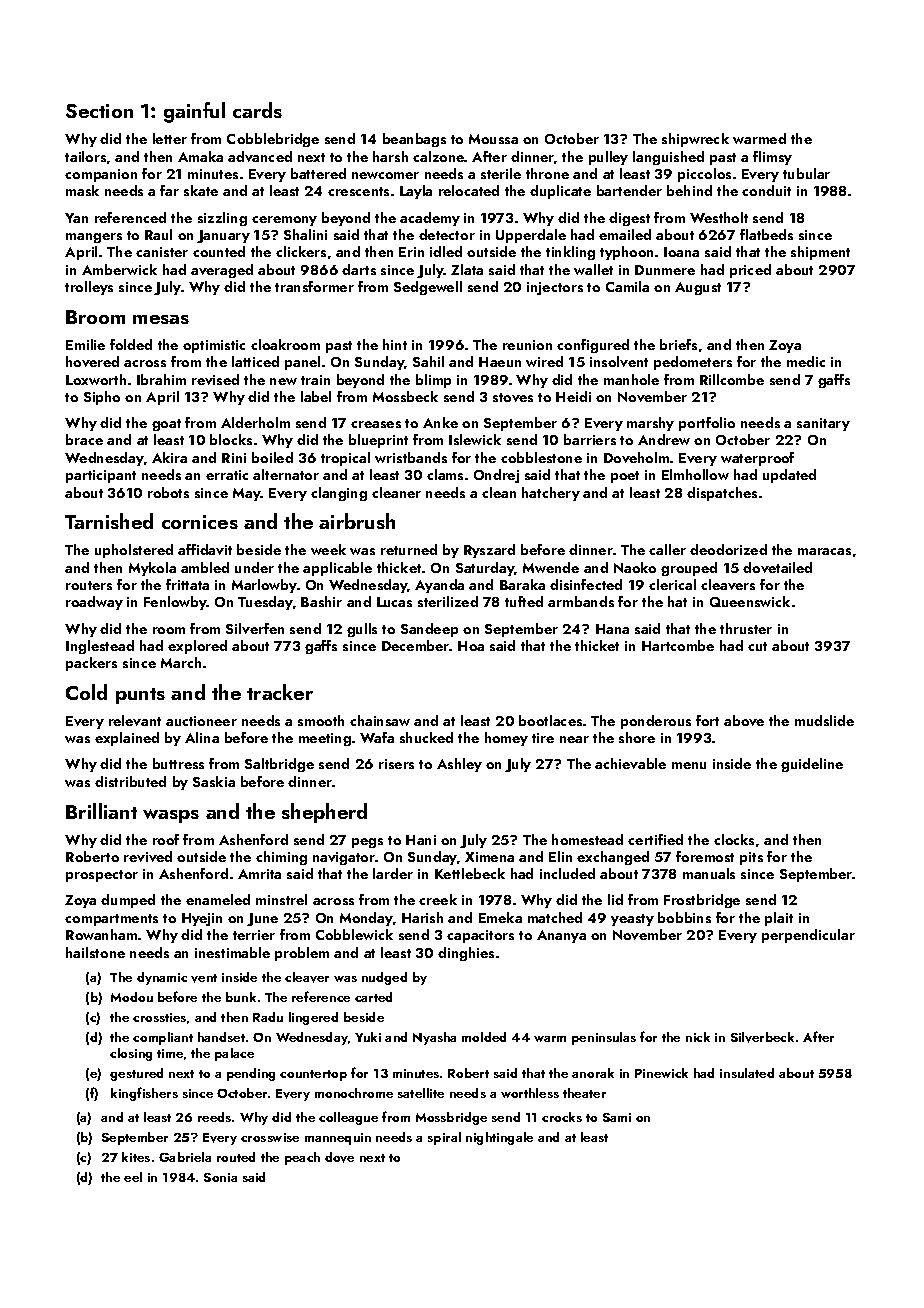 Image resolution: width=924 pixels, height=1308 pixels. What do you see at coordinates (255, 361) in the document?
I see `latticed` at bounding box center [255, 361].
